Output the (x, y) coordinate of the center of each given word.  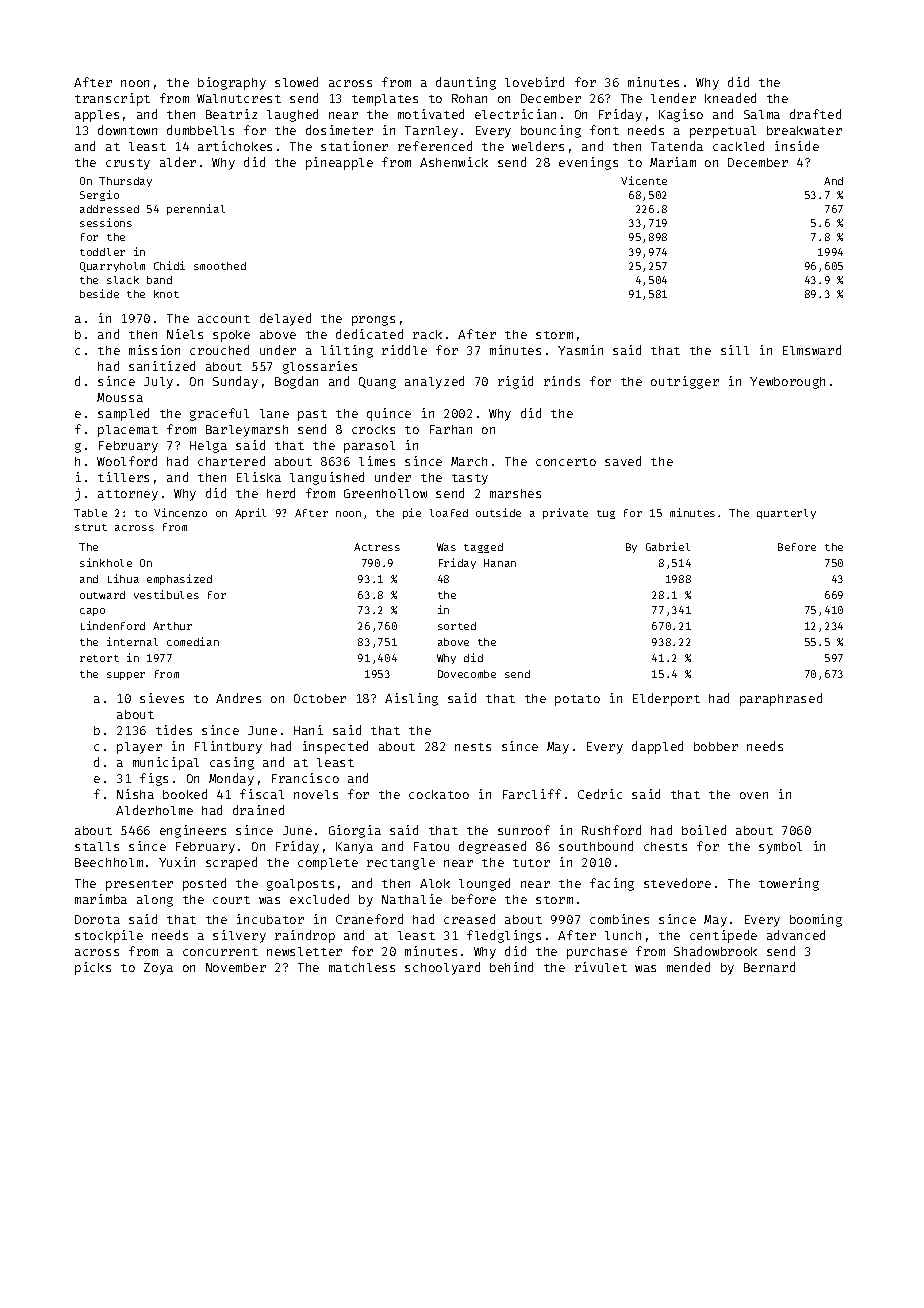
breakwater (804, 130)
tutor (531, 863)
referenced (435, 146)
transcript (112, 99)
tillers (123, 477)
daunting (466, 83)
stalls (97, 846)
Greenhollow (385, 493)
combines (619, 919)
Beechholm (109, 862)
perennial (196, 209)
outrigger (685, 382)
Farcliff (532, 794)
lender (673, 98)
